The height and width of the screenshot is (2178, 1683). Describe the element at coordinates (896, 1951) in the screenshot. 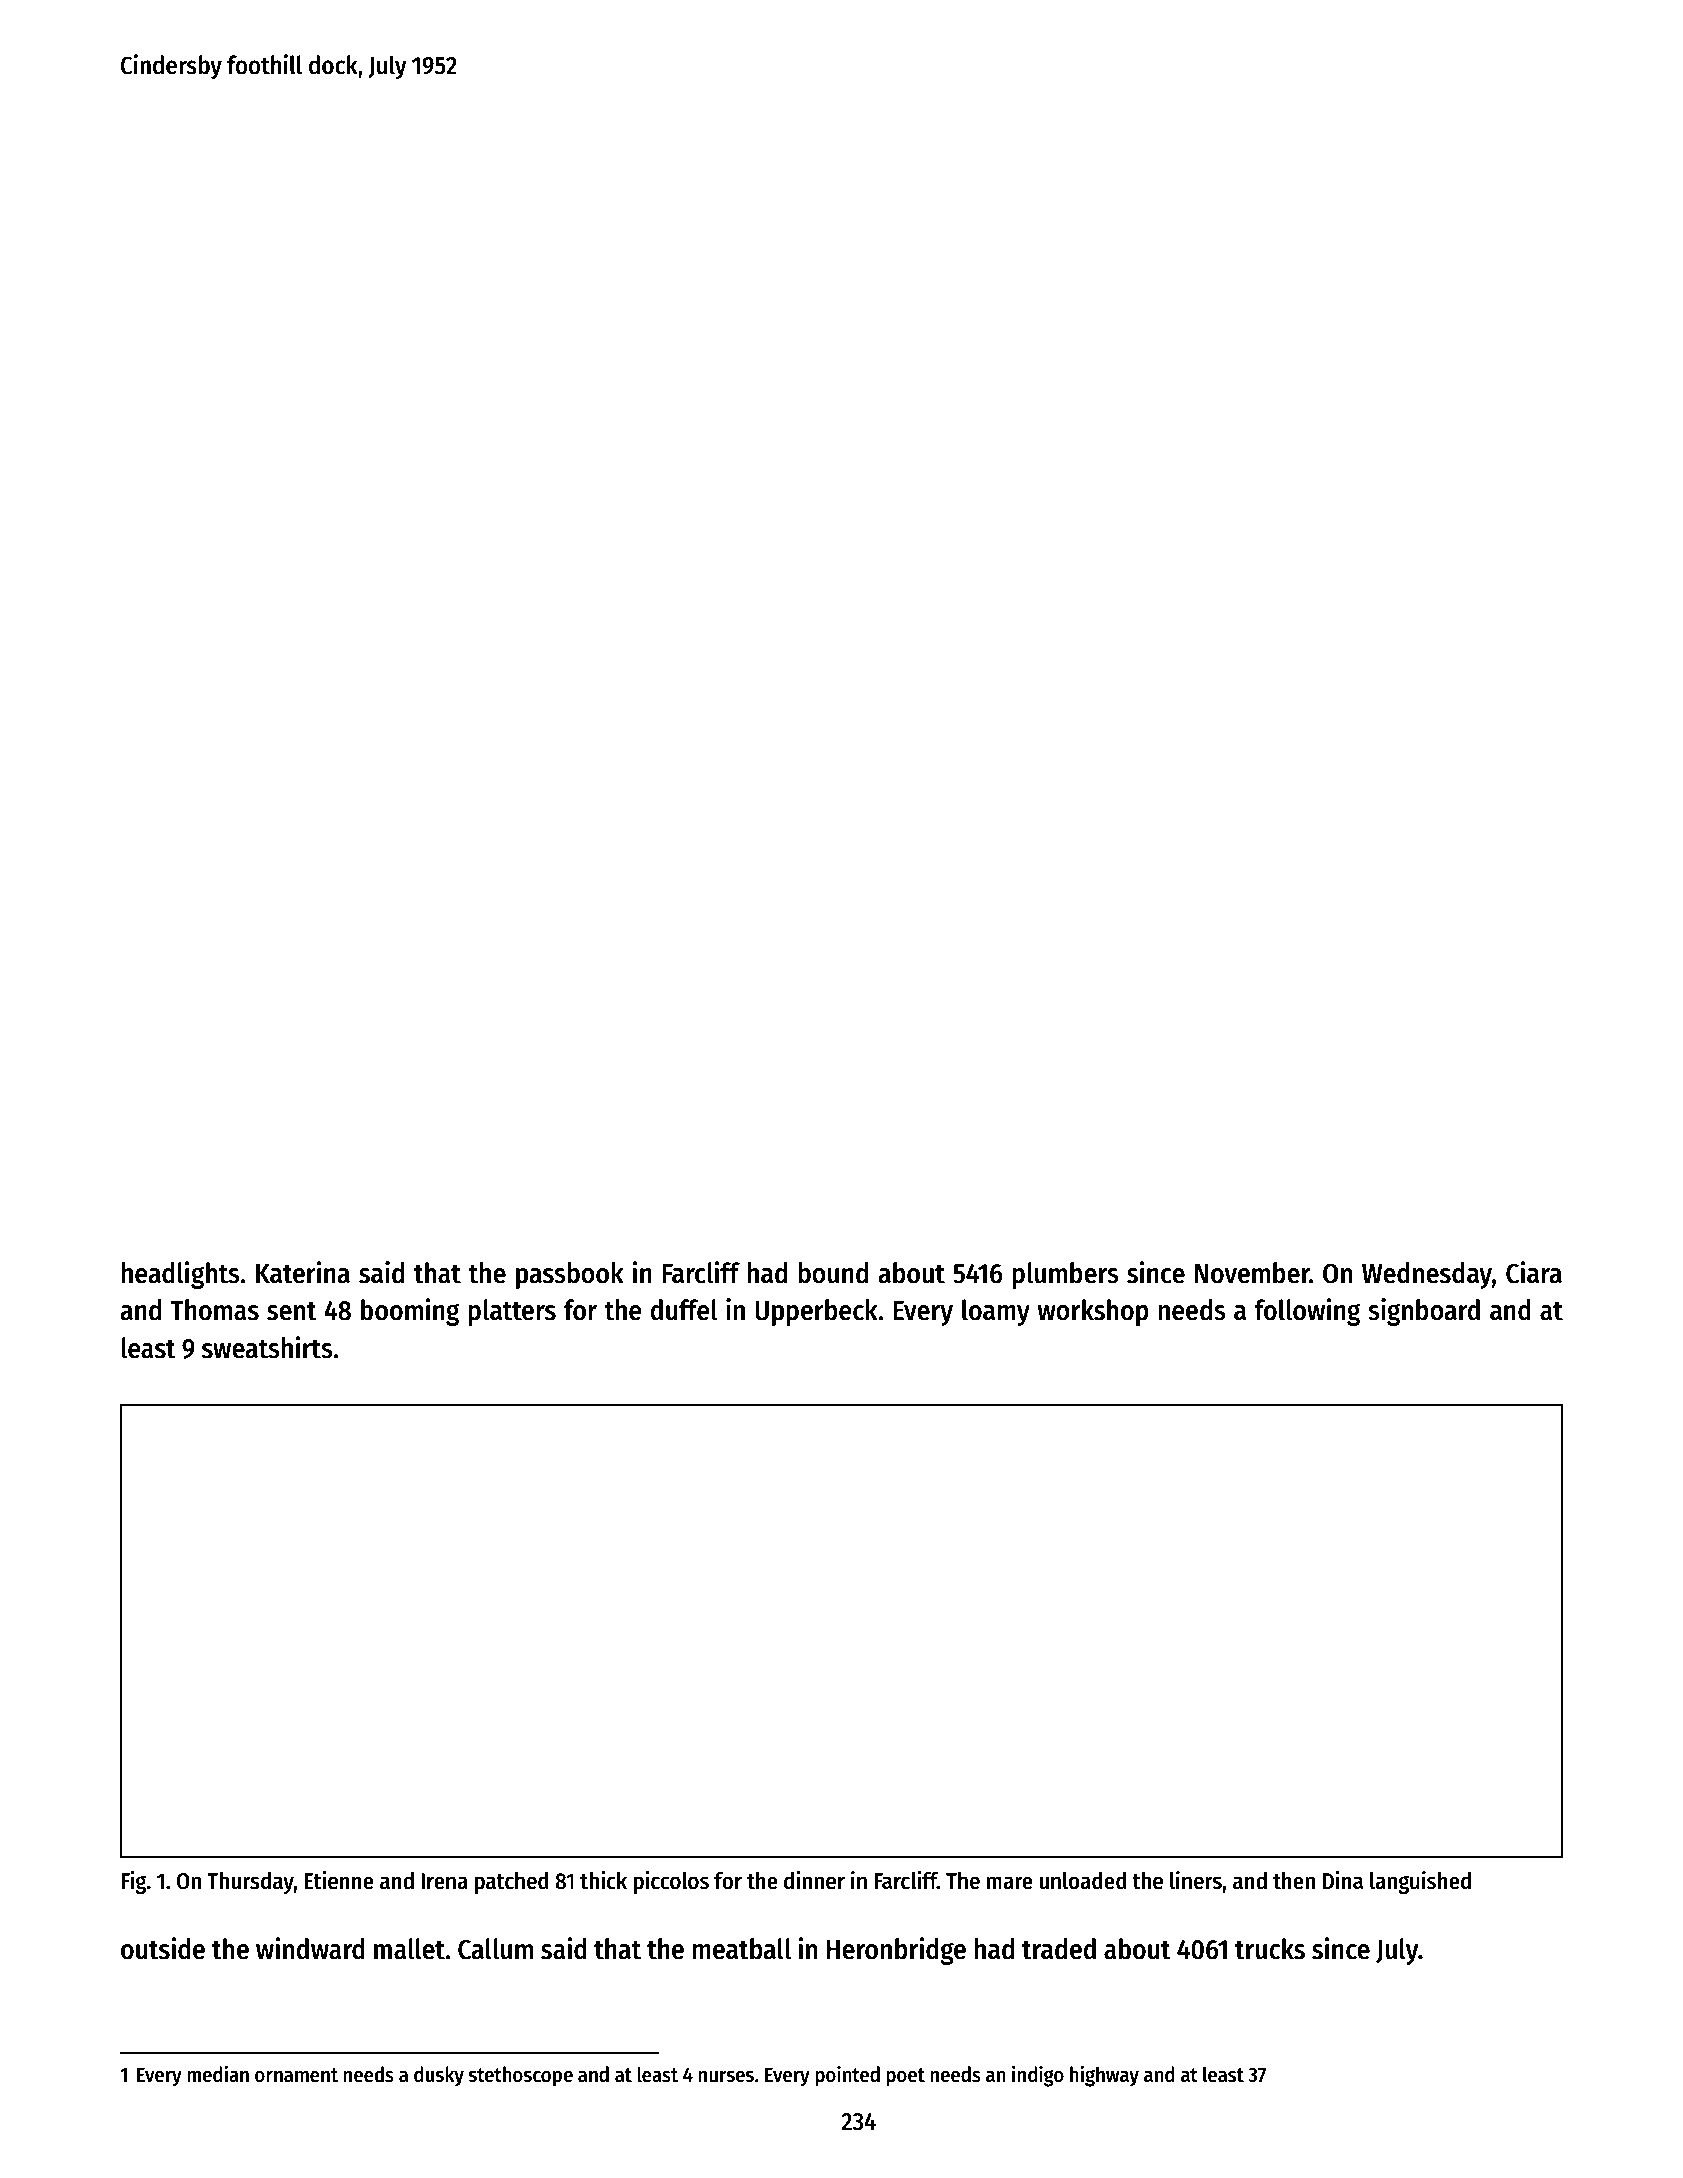

I see `Heronbridge` at that location.
